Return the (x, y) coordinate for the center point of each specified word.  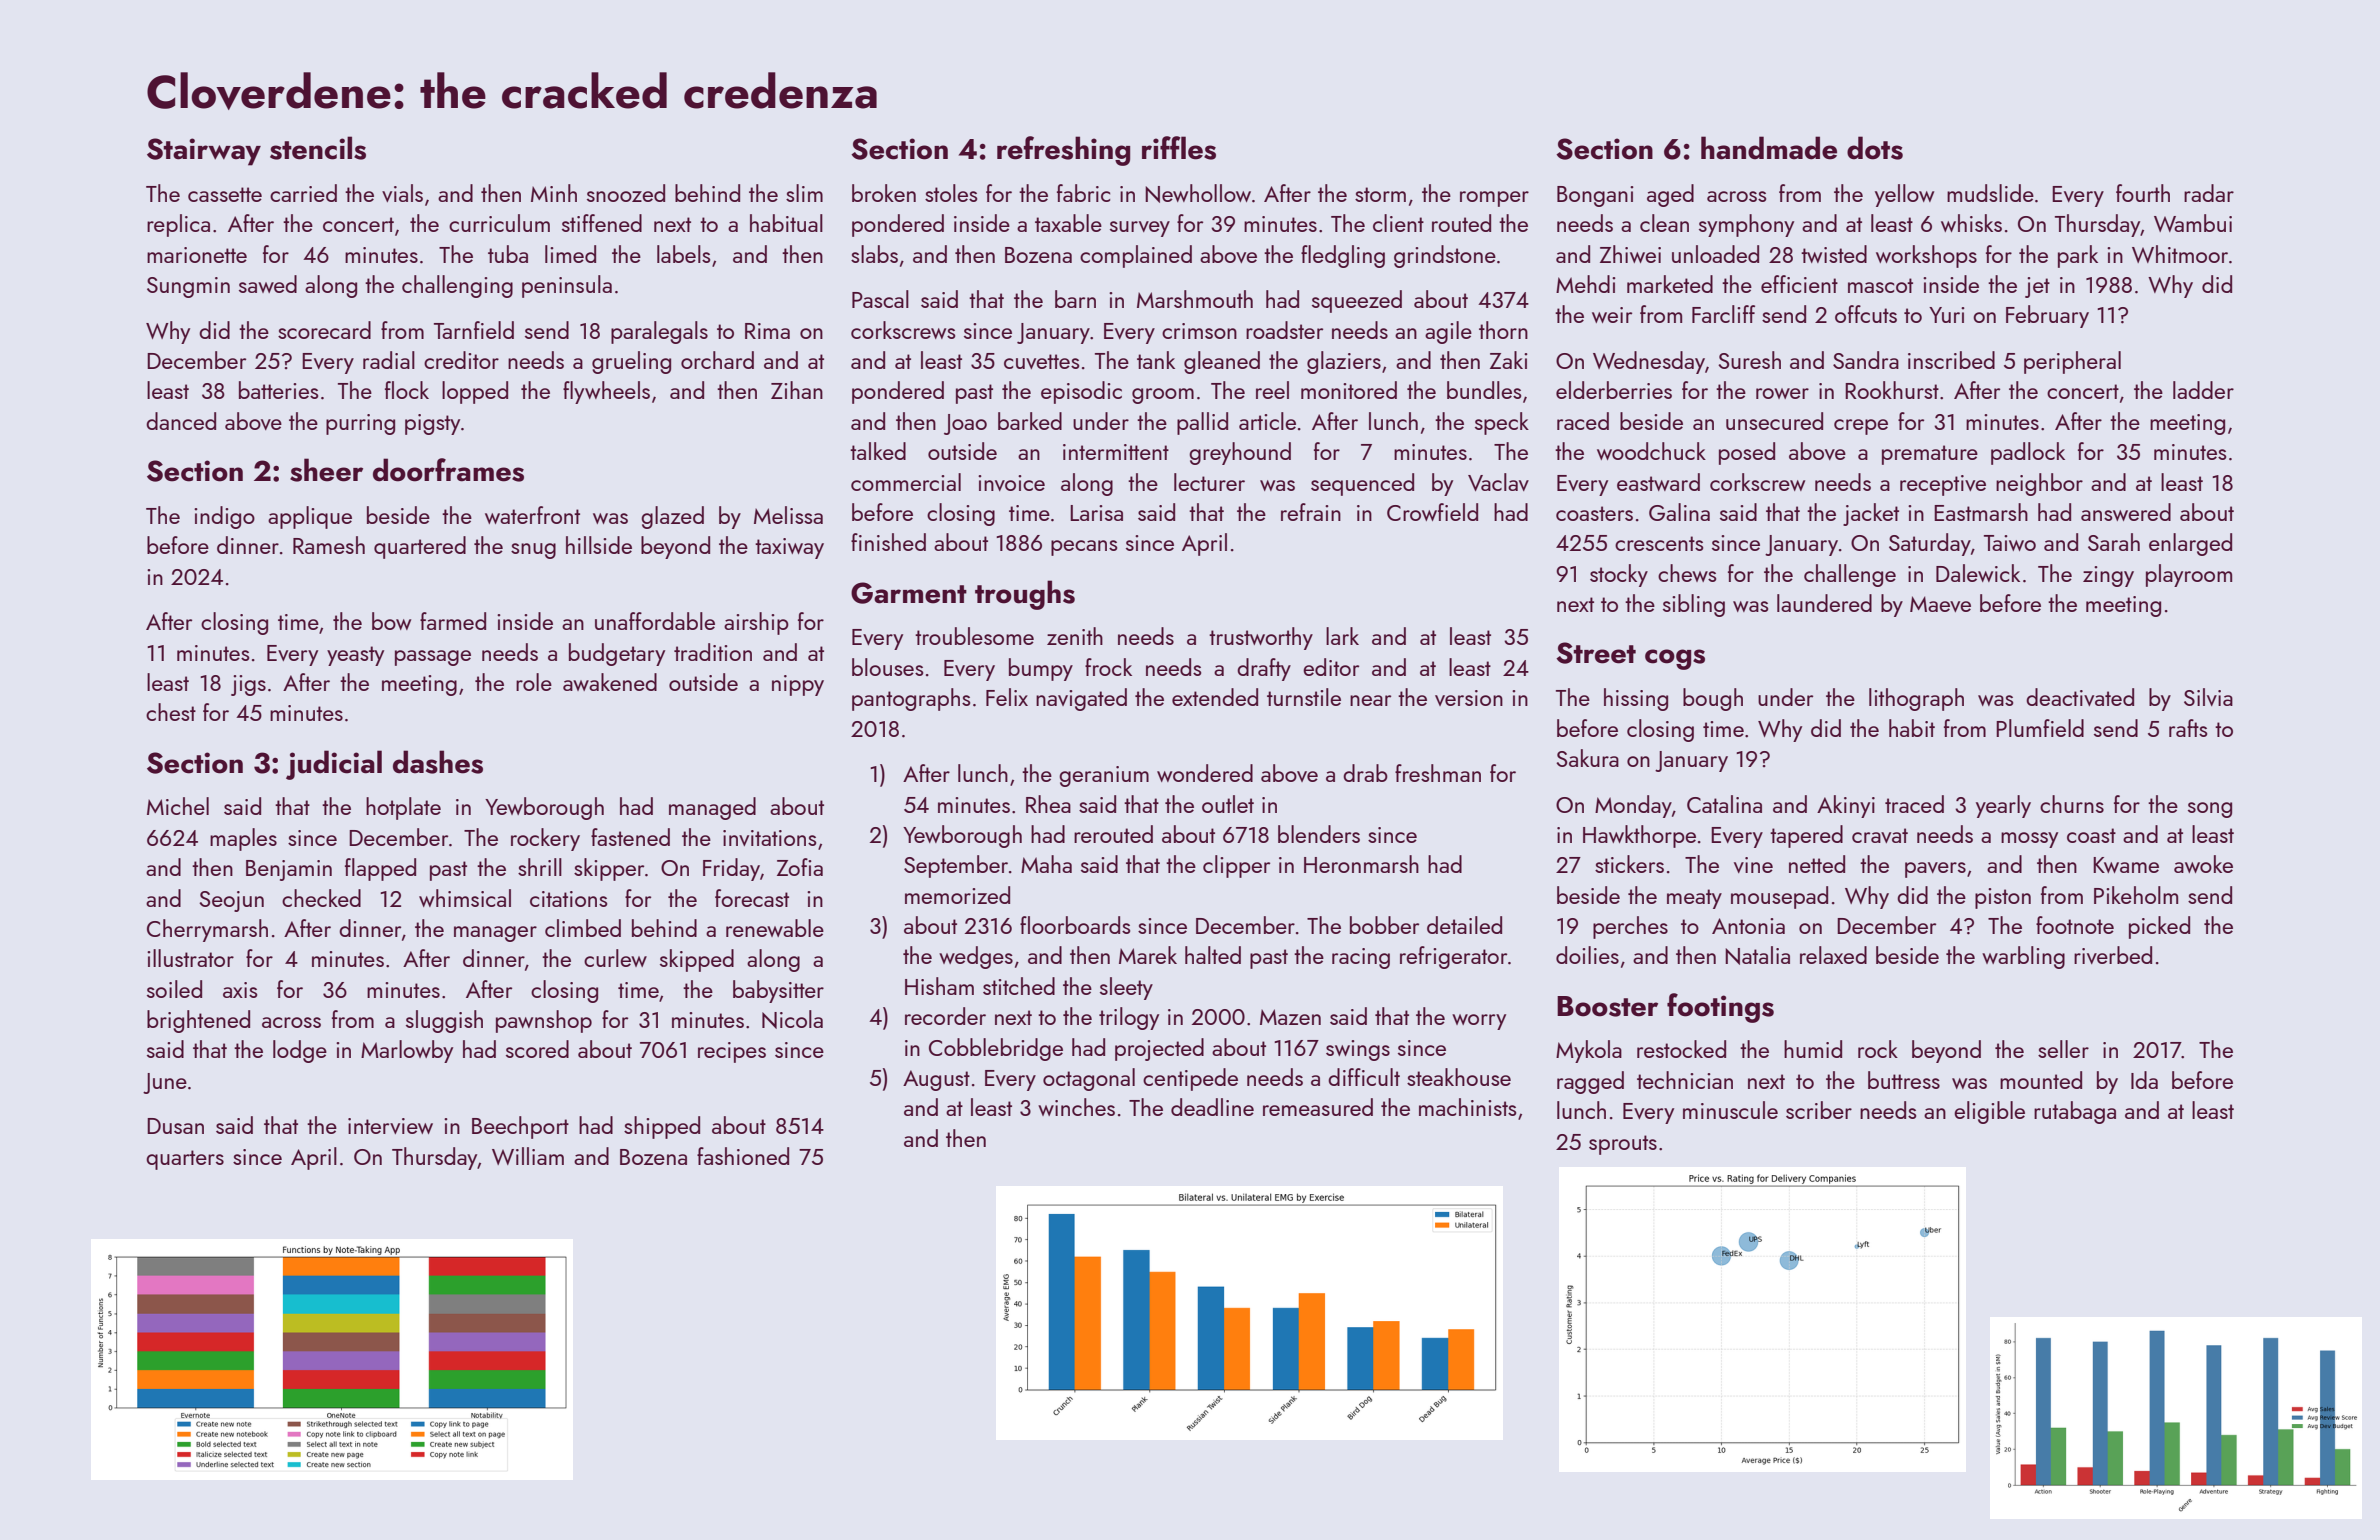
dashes (438, 762)
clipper (1236, 866)
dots (1875, 148)
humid (1813, 1049)
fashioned (743, 1156)
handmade (1769, 148)
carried (303, 193)
